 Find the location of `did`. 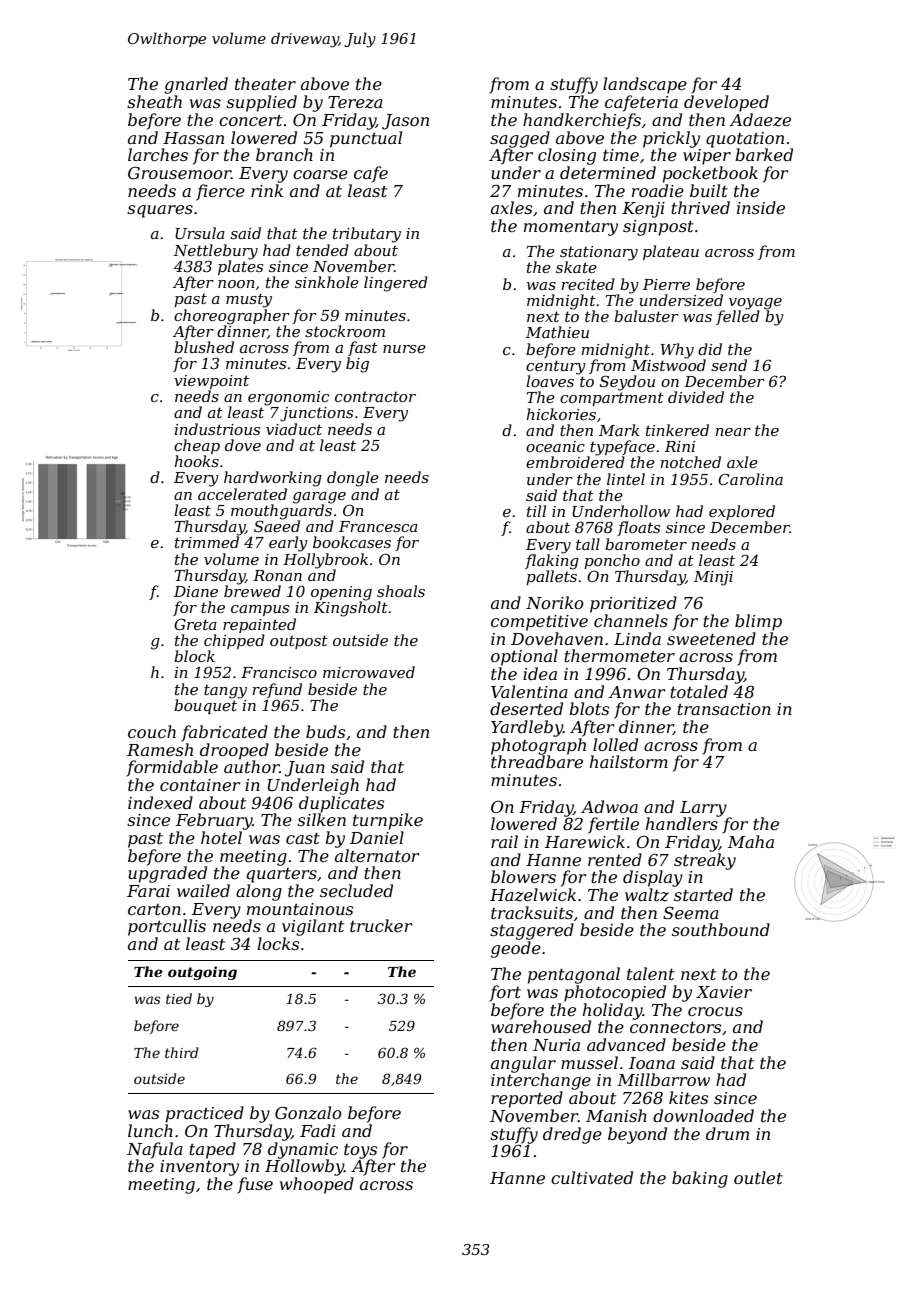

did is located at coordinates (710, 349).
